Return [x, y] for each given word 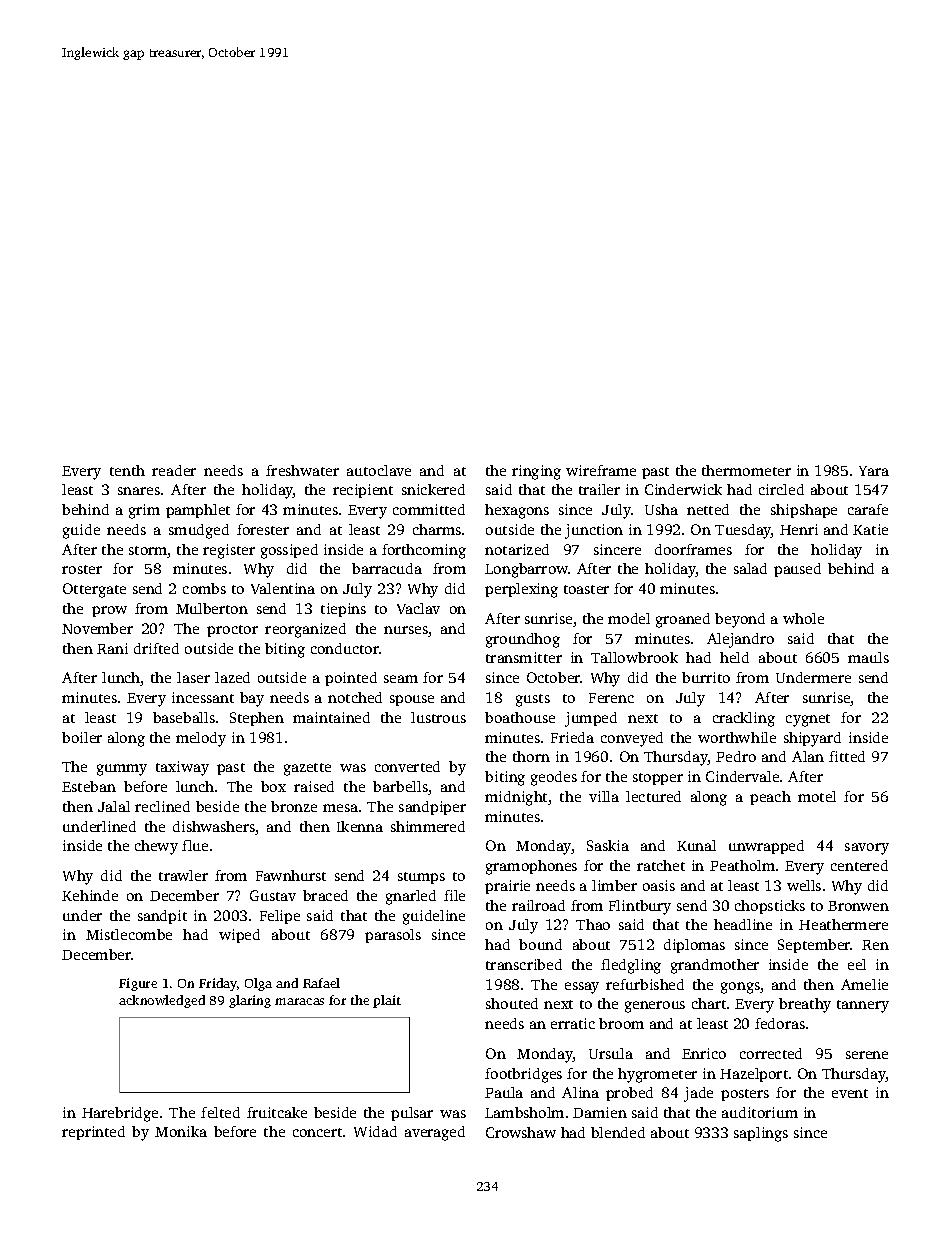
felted [220, 1112]
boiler [82, 737]
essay [582, 988]
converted [407, 766]
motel [817, 796]
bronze [294, 806]
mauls [868, 657]
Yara [874, 471]
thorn [531, 756]
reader [174, 470]
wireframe [601, 470]
